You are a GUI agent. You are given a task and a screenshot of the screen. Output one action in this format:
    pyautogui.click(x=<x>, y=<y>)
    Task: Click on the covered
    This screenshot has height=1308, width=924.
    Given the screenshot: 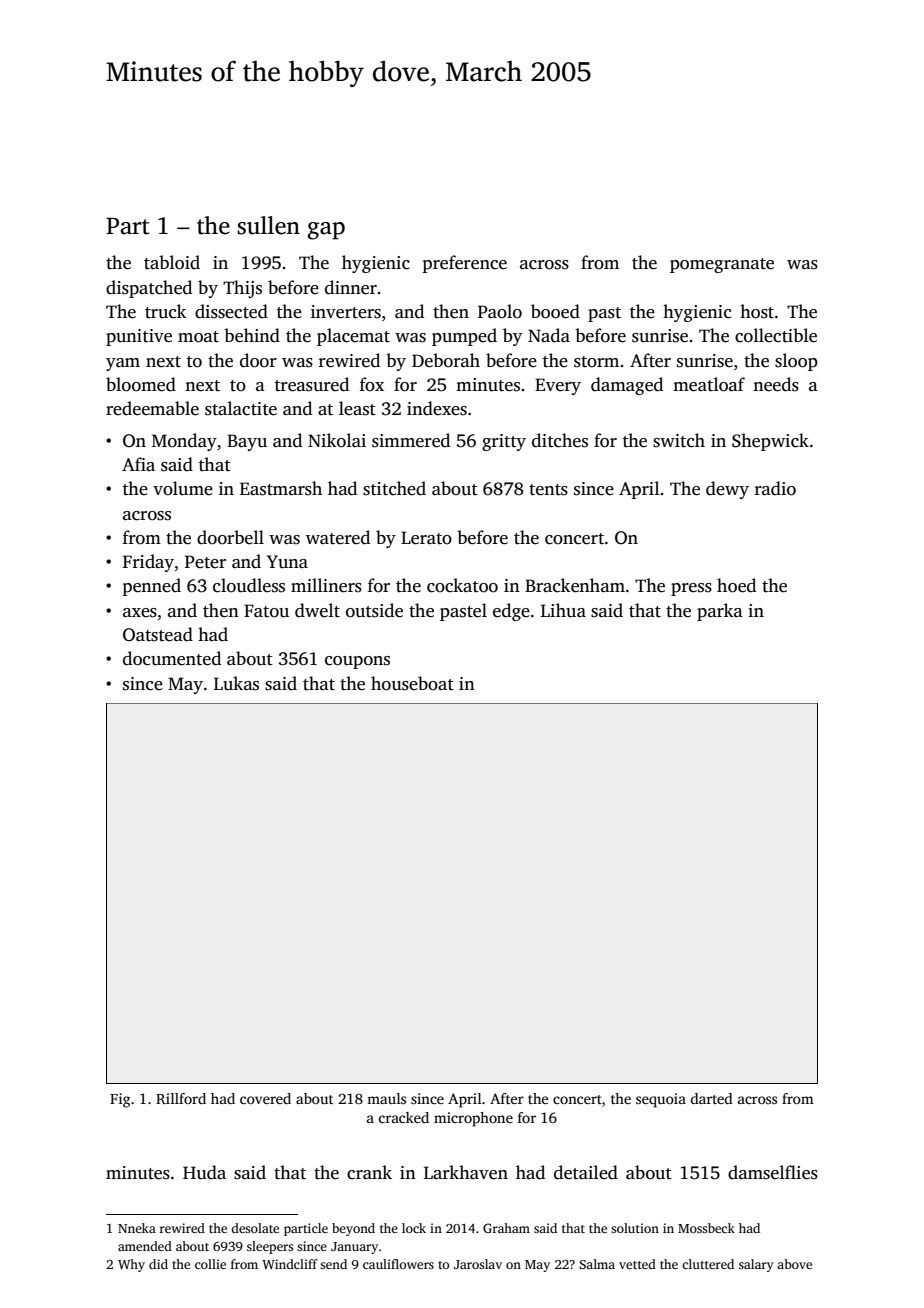 What is the action you would take?
    pyautogui.click(x=265, y=1098)
